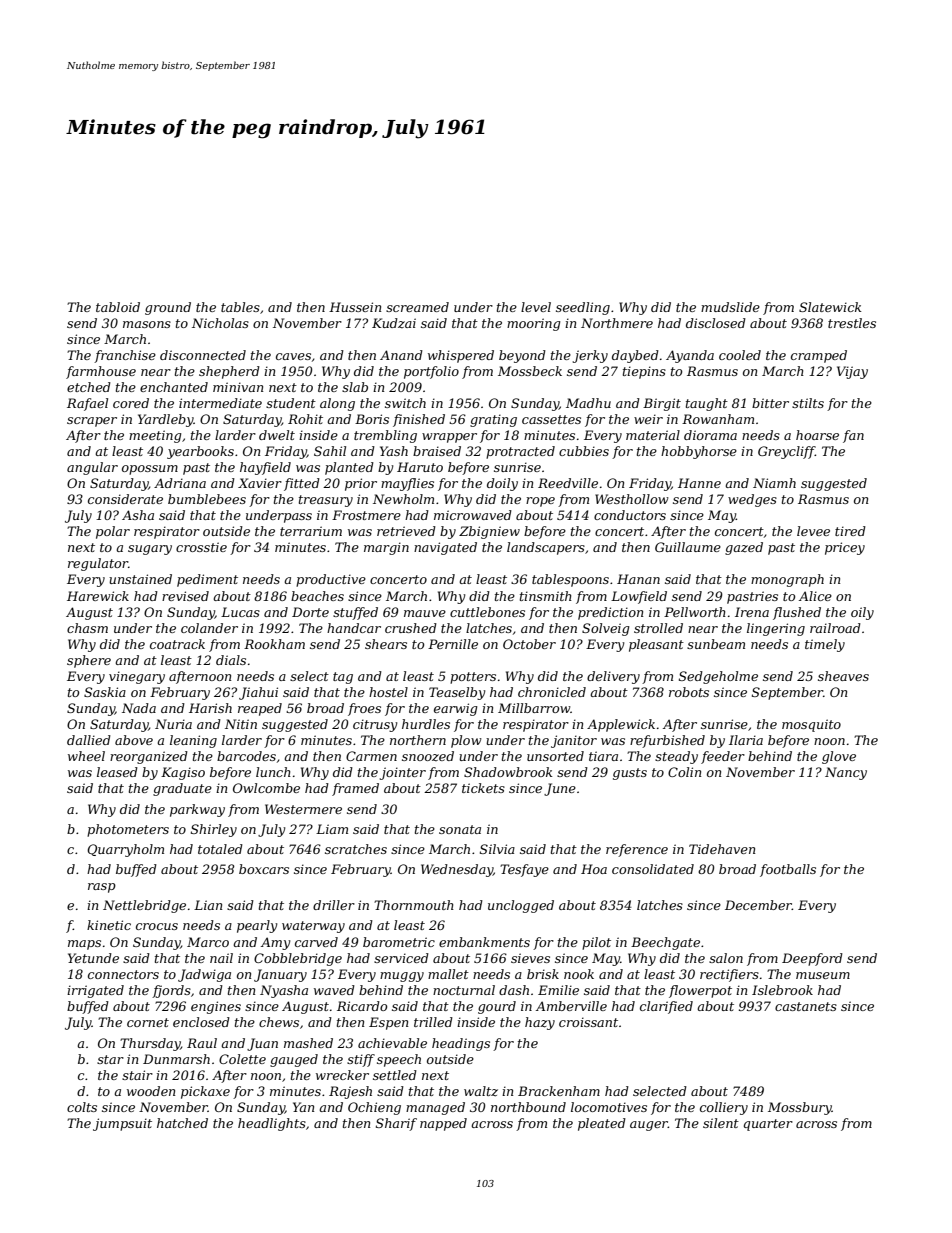 Image resolution: width=952 pixels, height=1233 pixels. Describe the element at coordinates (122, 1124) in the document. I see `jumpsuit` at that location.
